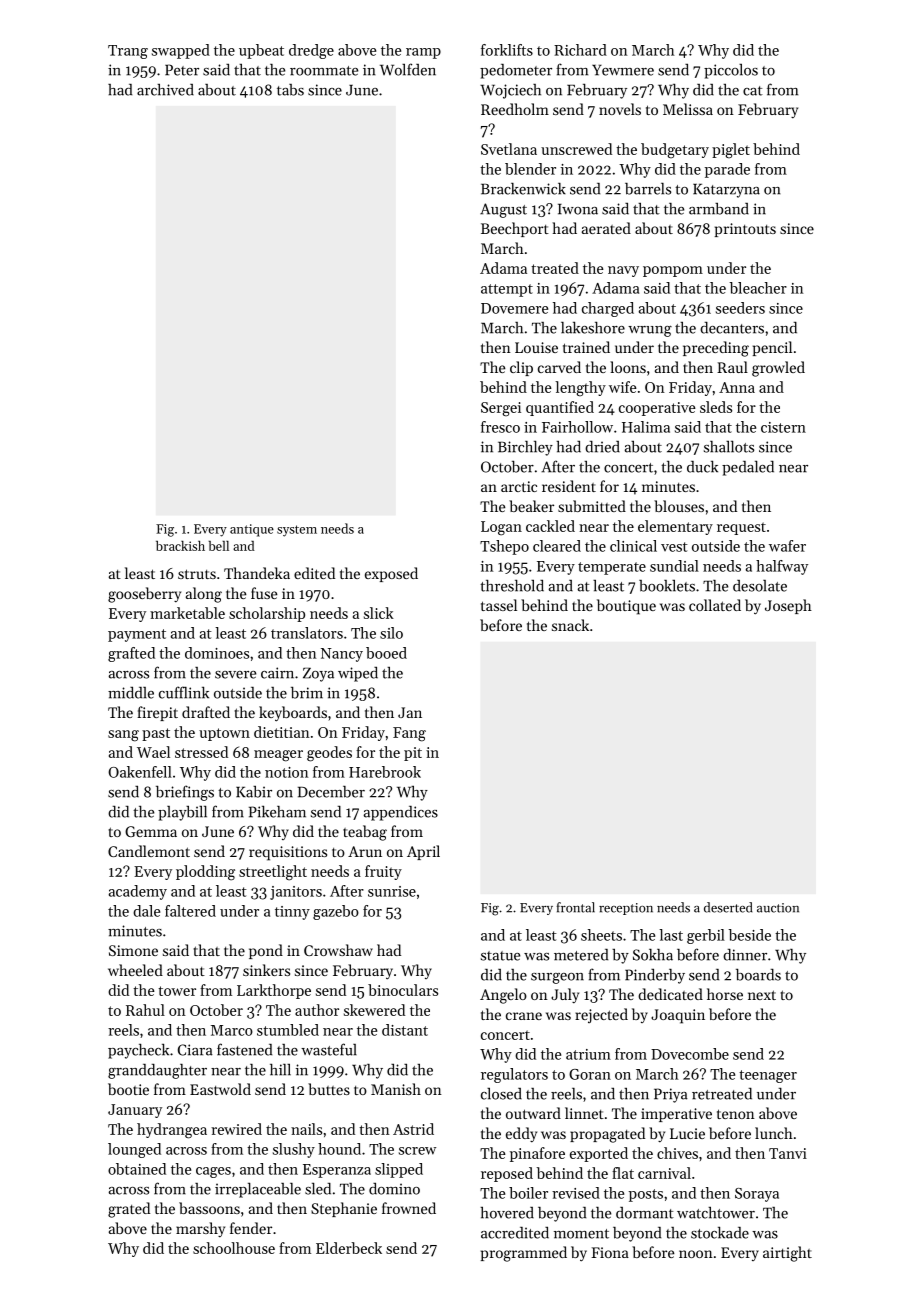 Image resolution: width=924 pixels, height=1308 pixels. I want to click on bleacher, so click(758, 288).
